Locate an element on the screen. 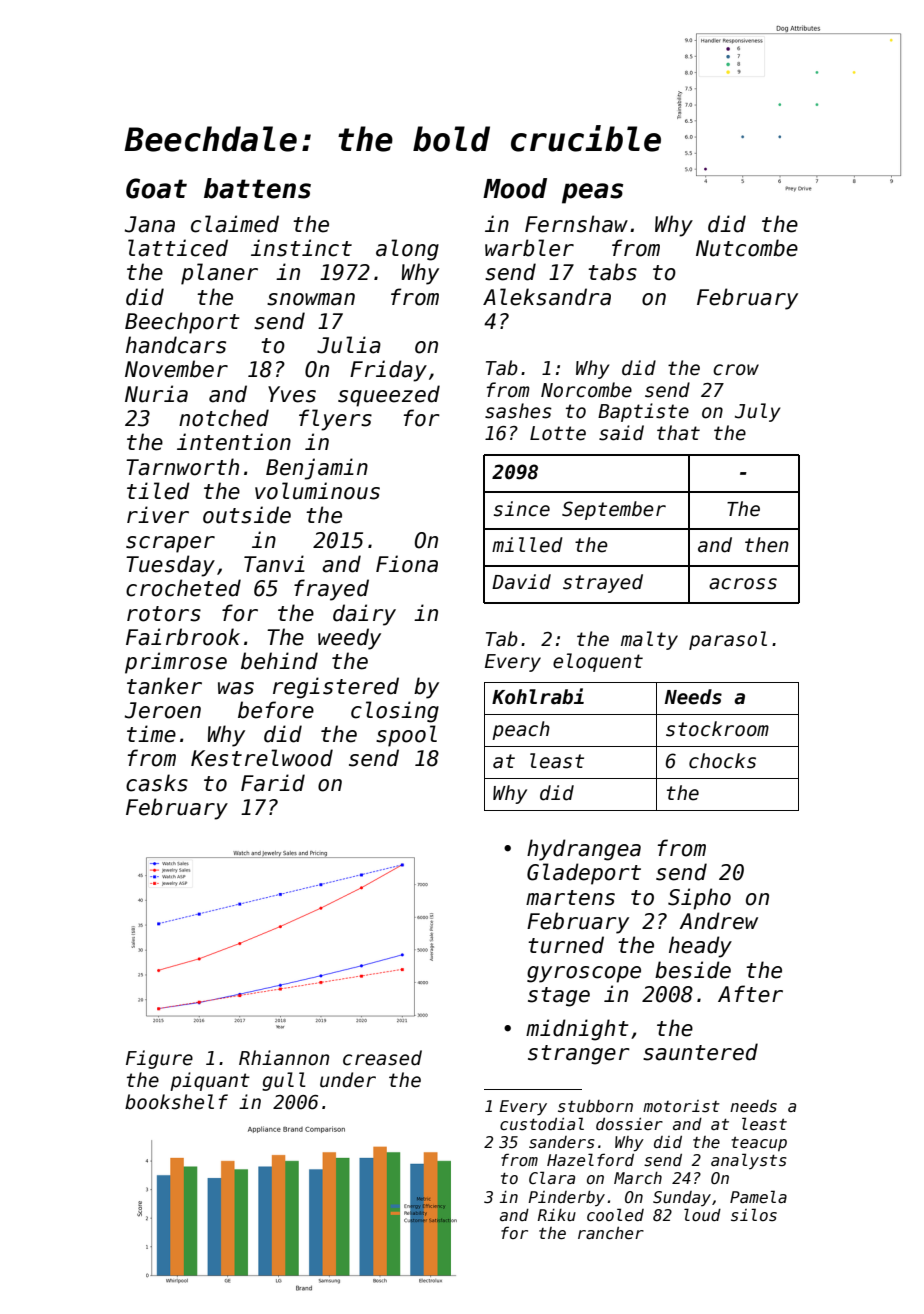 The image size is (924, 1314). frayed is located at coordinates (331, 590).
